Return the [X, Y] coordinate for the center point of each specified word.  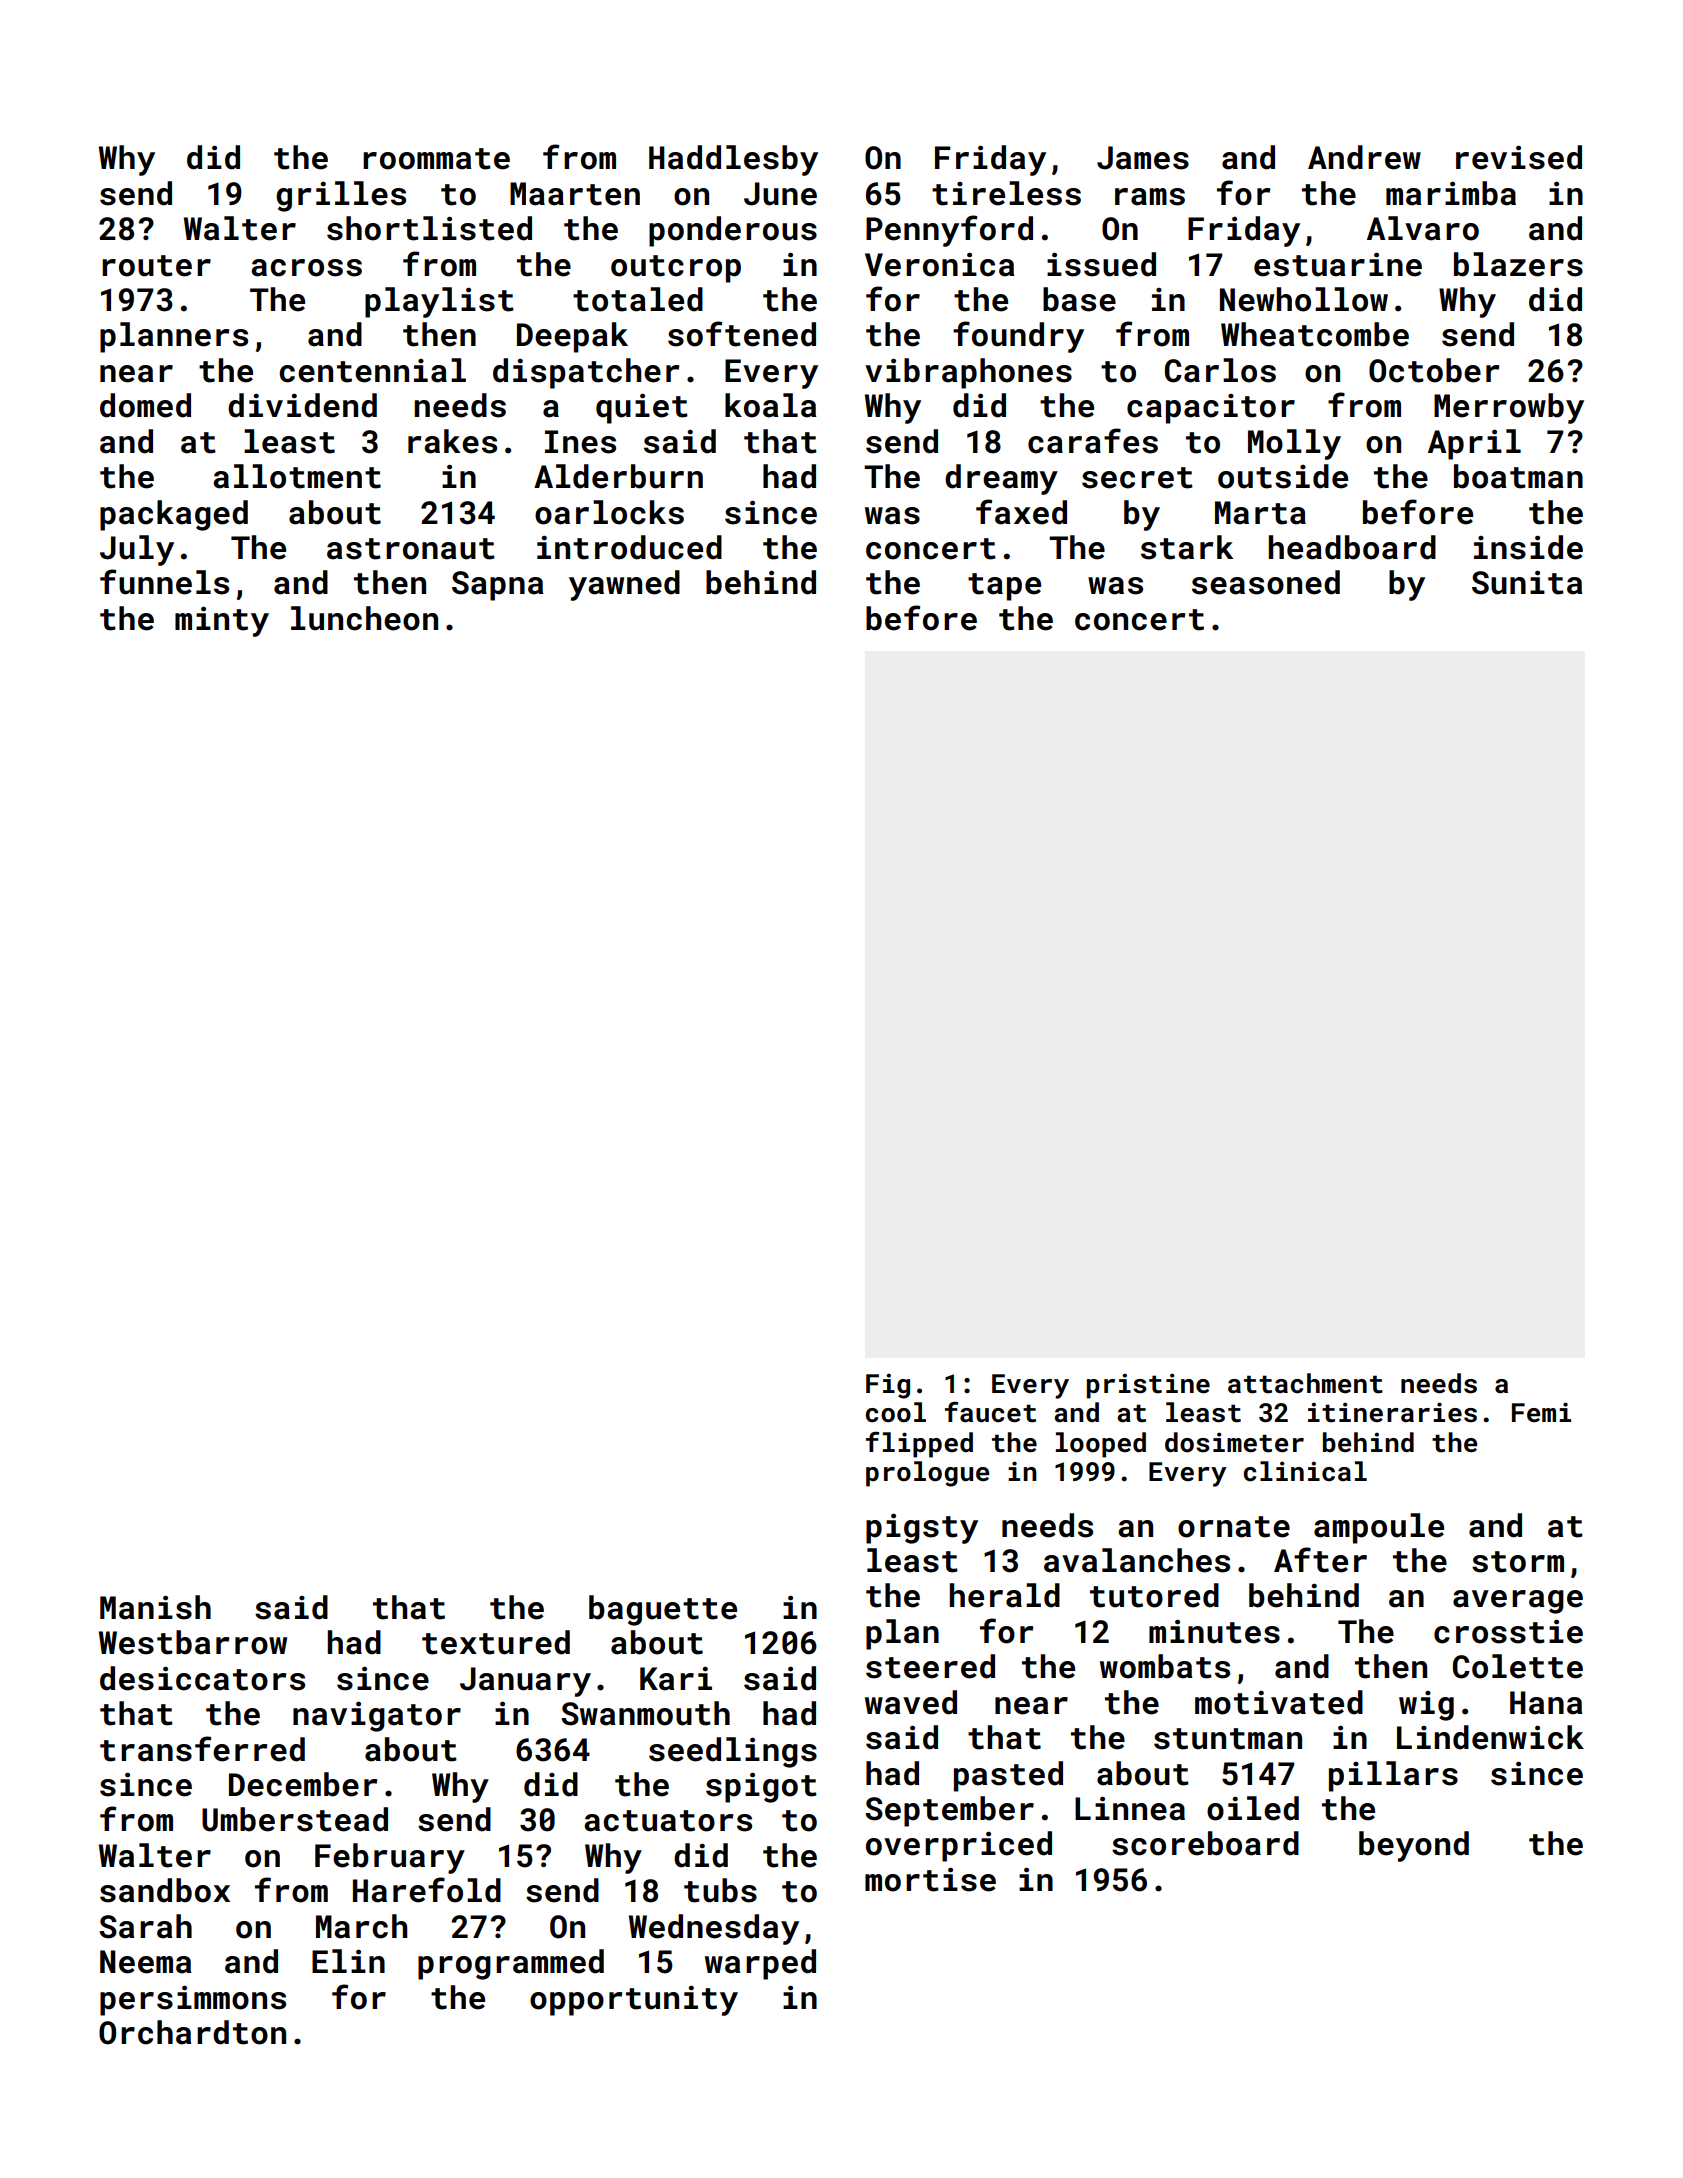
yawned [624, 585]
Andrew [1364, 157]
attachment [1305, 1383]
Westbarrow [193, 1642]
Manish [155, 1607]
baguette [663, 1610]
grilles [341, 196]
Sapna [498, 586]
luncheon [364, 618]
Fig [888, 1386]
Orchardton [192, 2032]
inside [1528, 547]
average [1518, 1602]
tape [1004, 587]
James [1143, 158]
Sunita [1527, 583]
